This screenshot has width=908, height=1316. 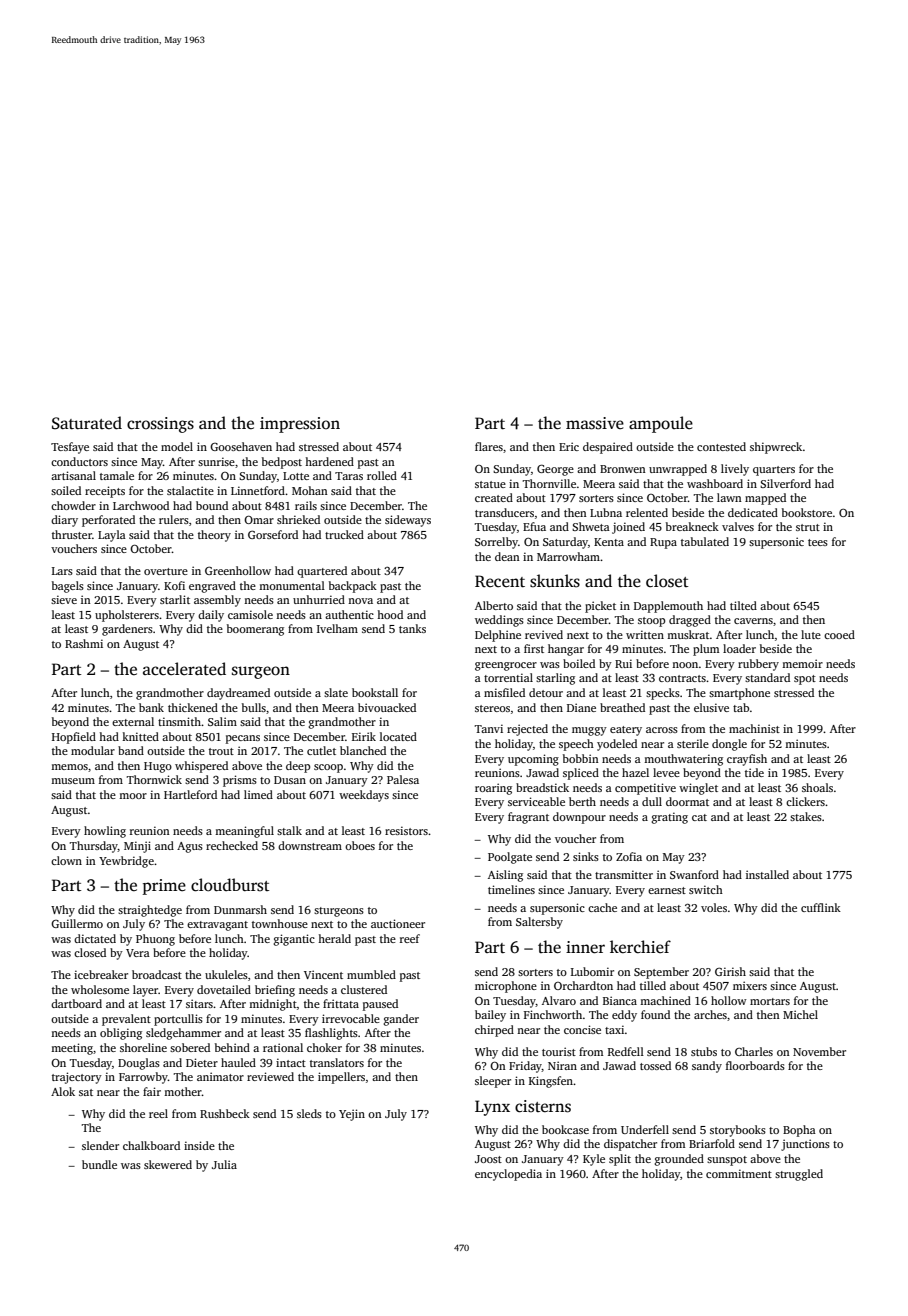 I want to click on Yejin, so click(x=352, y=1115).
